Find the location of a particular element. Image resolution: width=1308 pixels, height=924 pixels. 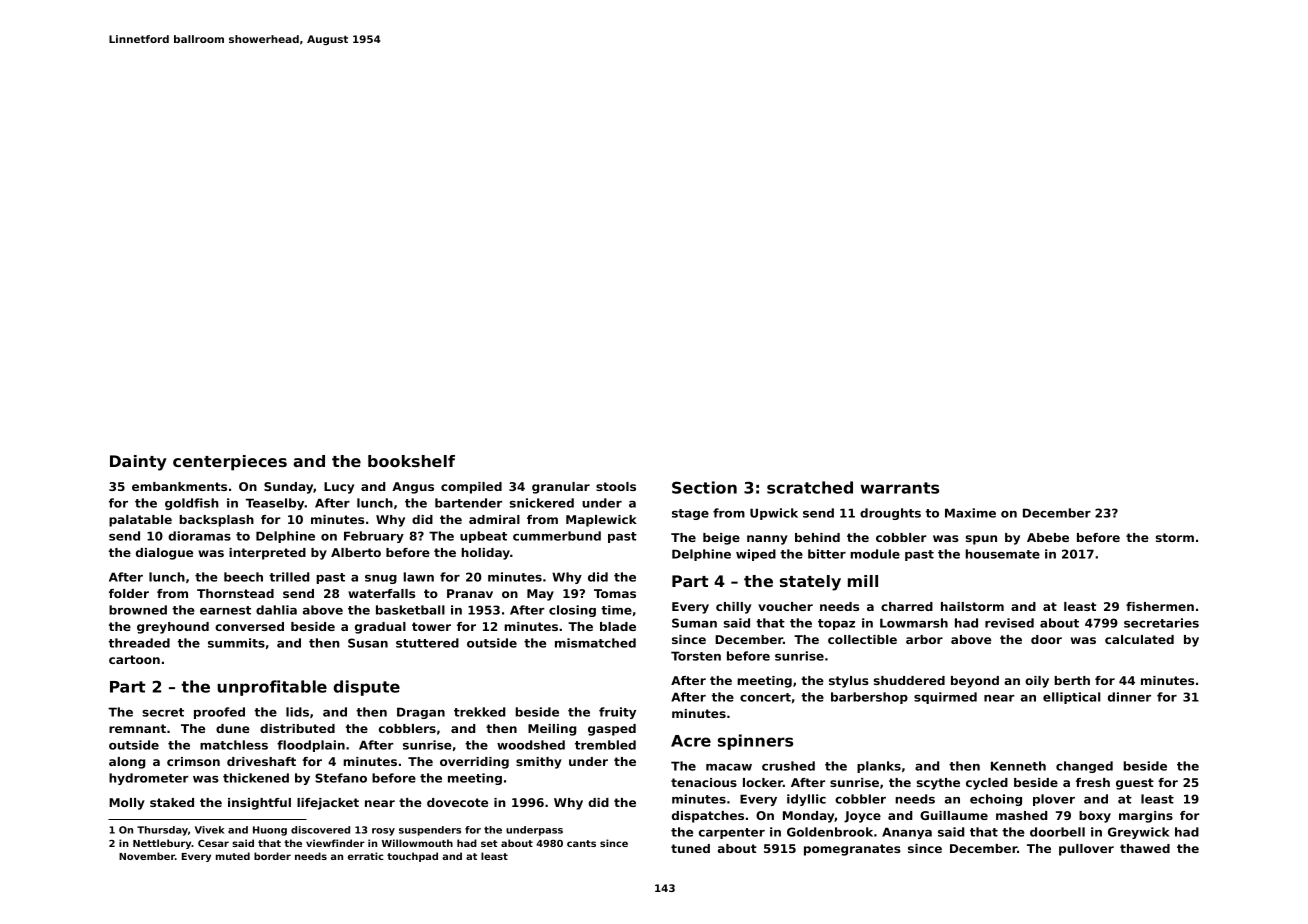

mashed is located at coordinates (1021, 815).
